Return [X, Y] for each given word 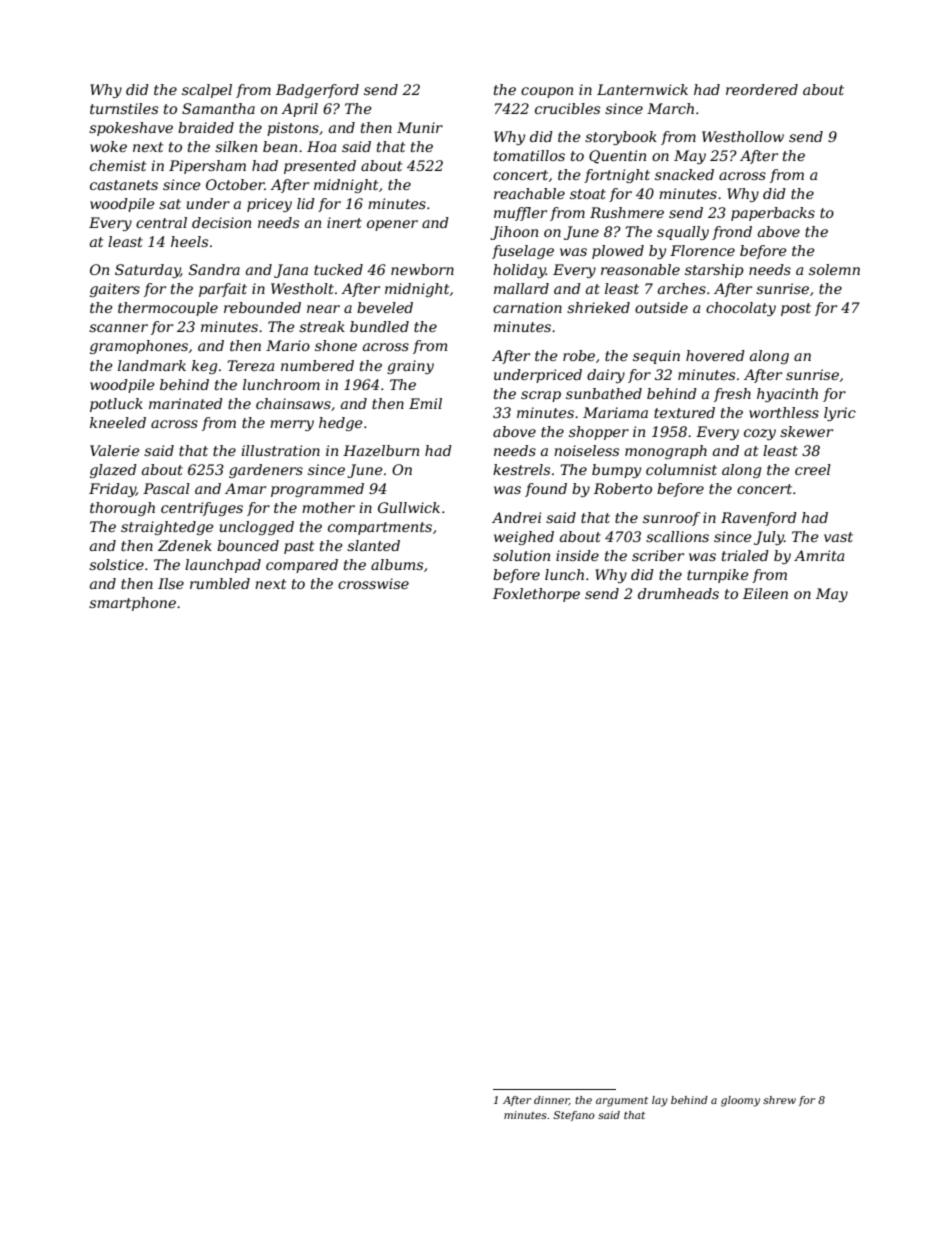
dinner [551, 1100]
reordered [762, 89]
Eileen [765, 593]
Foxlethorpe [536, 595]
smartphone [132, 604]
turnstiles [124, 108]
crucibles [567, 108]
